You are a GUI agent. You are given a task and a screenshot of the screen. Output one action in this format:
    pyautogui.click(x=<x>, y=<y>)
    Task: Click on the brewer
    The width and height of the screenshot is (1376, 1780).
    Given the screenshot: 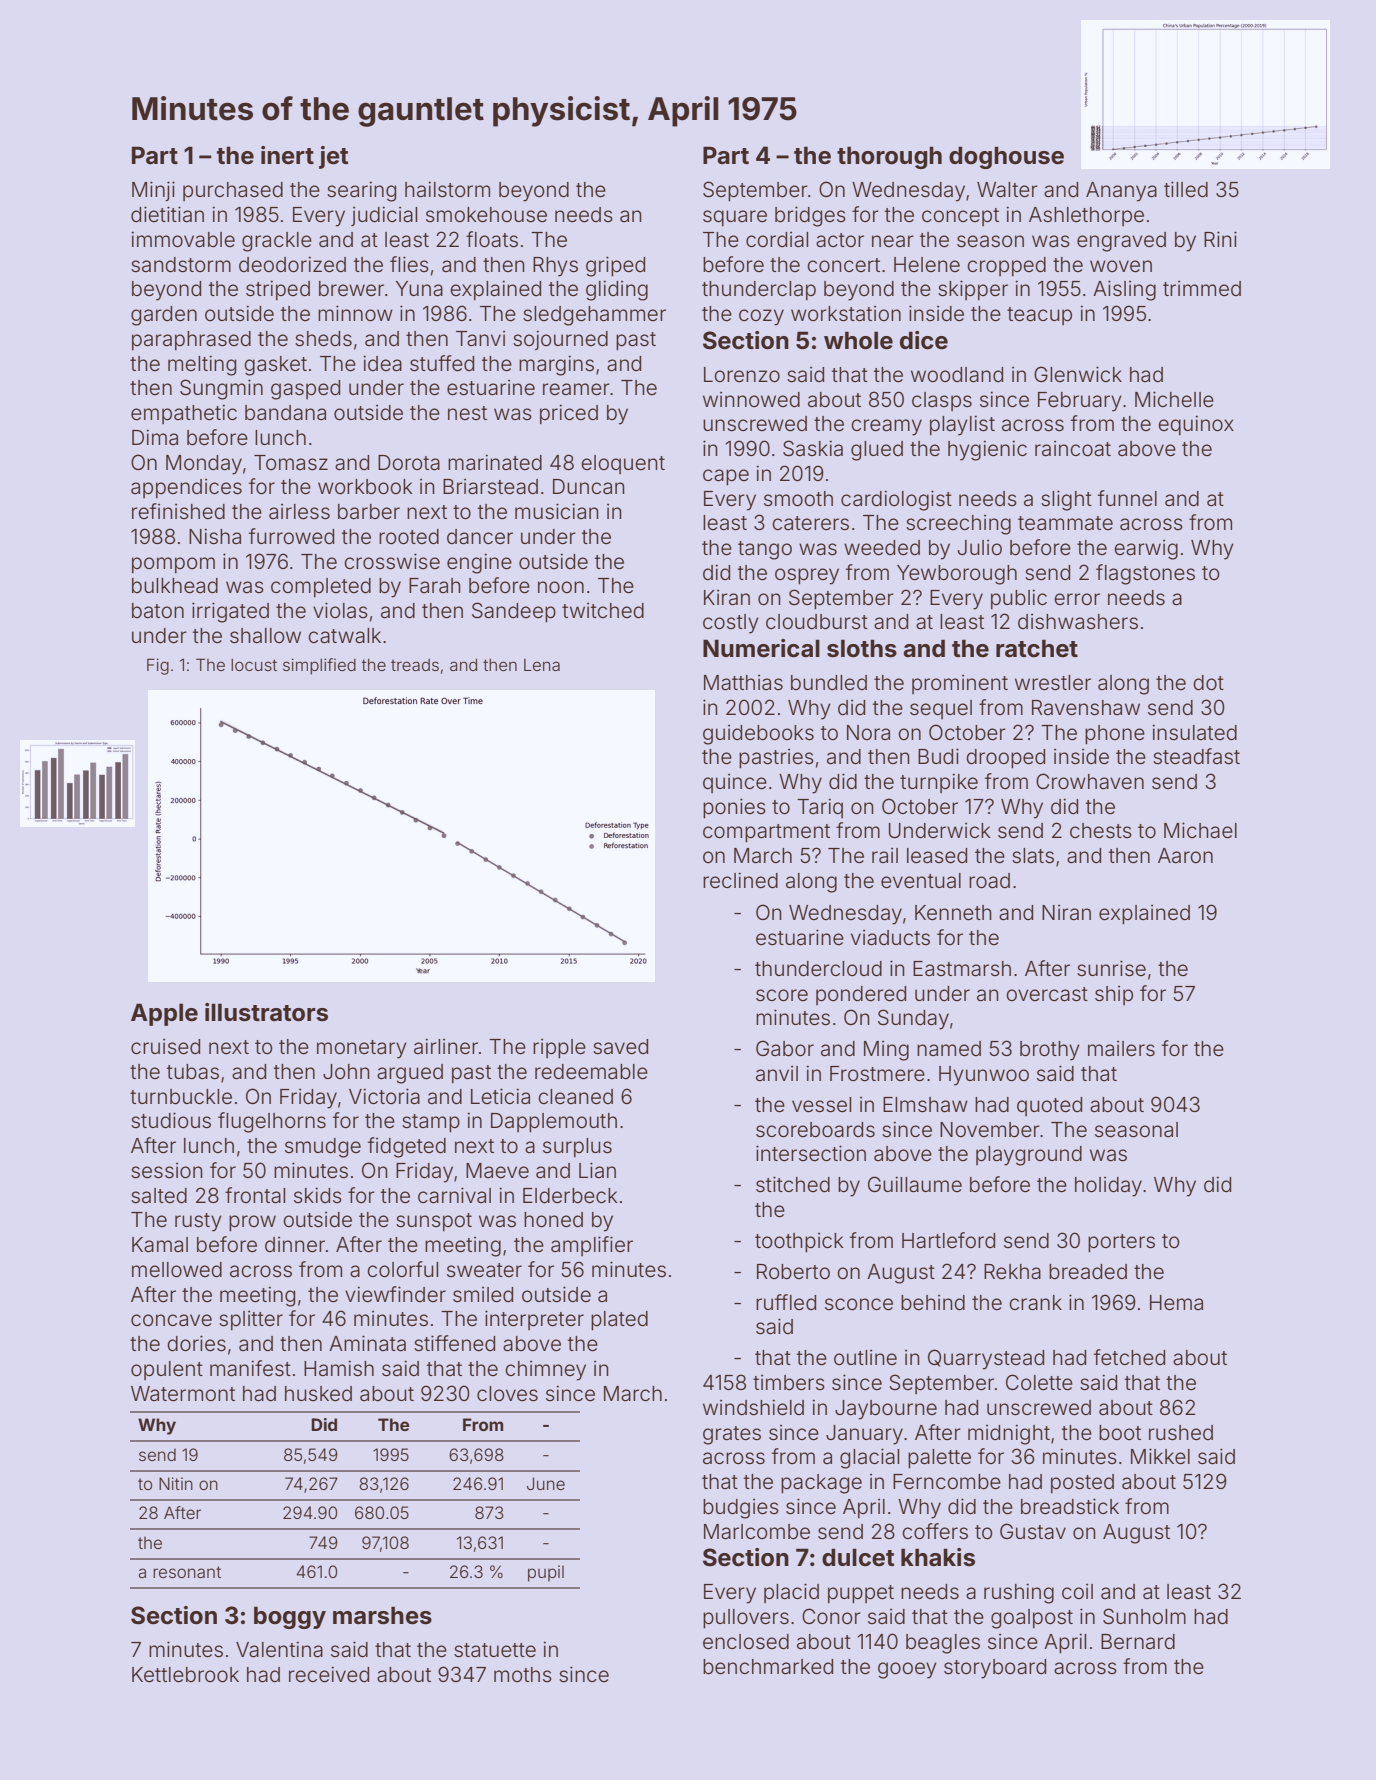 What is the action you would take?
    pyautogui.click(x=351, y=289)
